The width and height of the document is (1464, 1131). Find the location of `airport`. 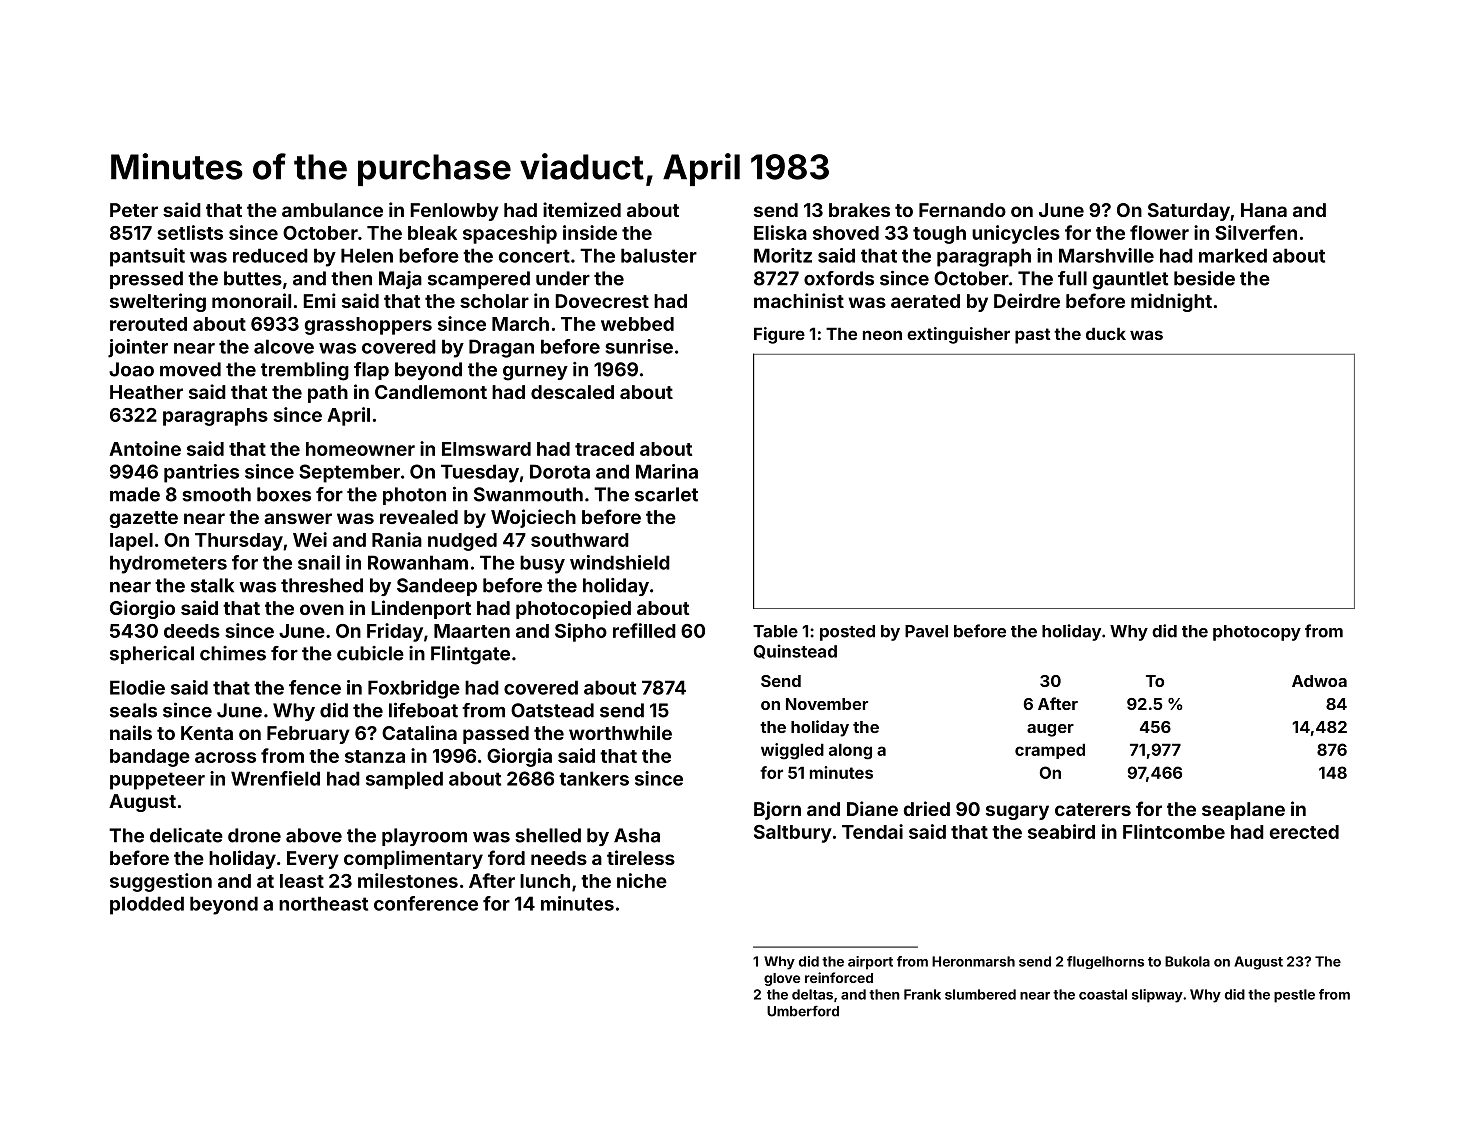

airport is located at coordinates (870, 963).
